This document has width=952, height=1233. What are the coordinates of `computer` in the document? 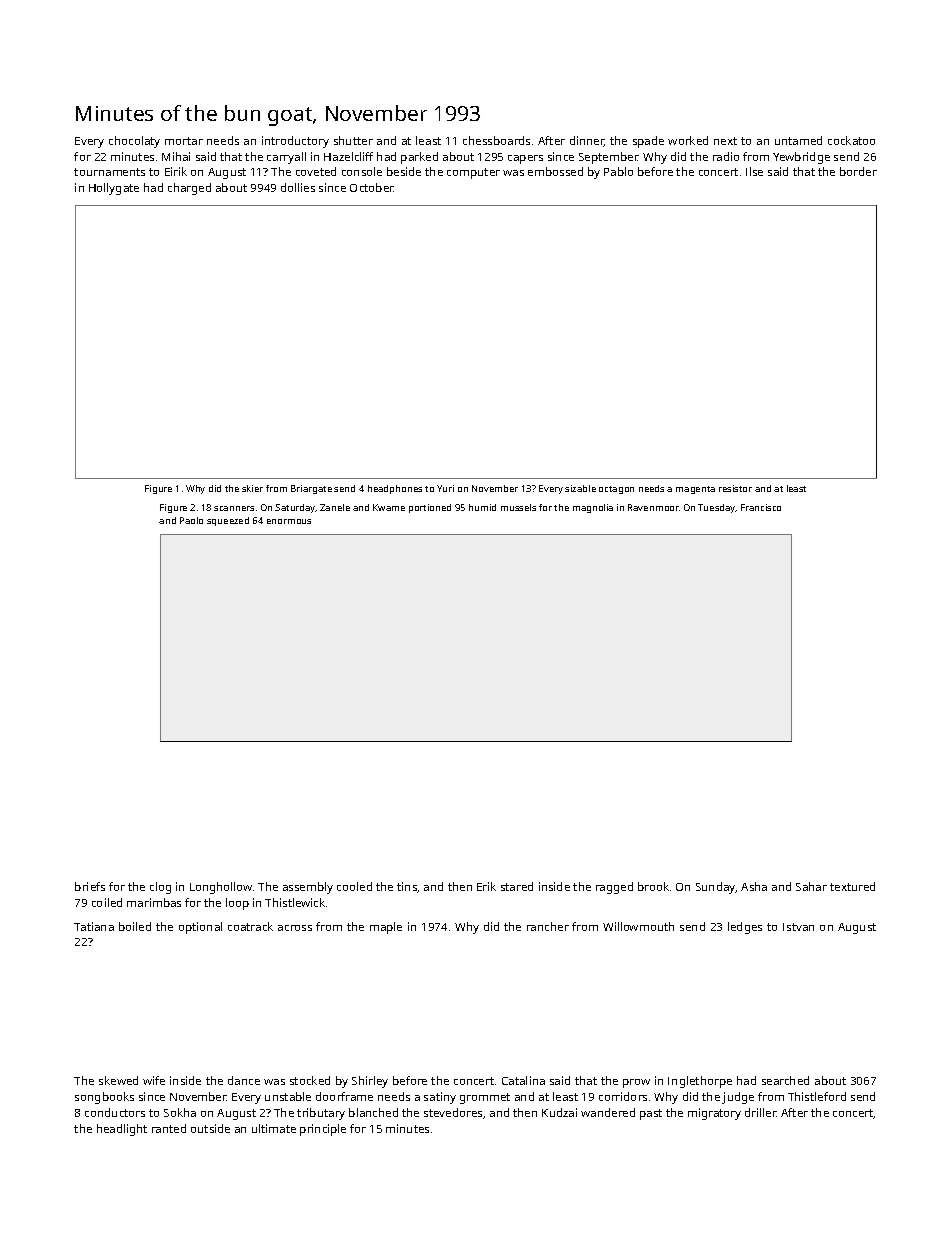 It's located at (473, 173).
